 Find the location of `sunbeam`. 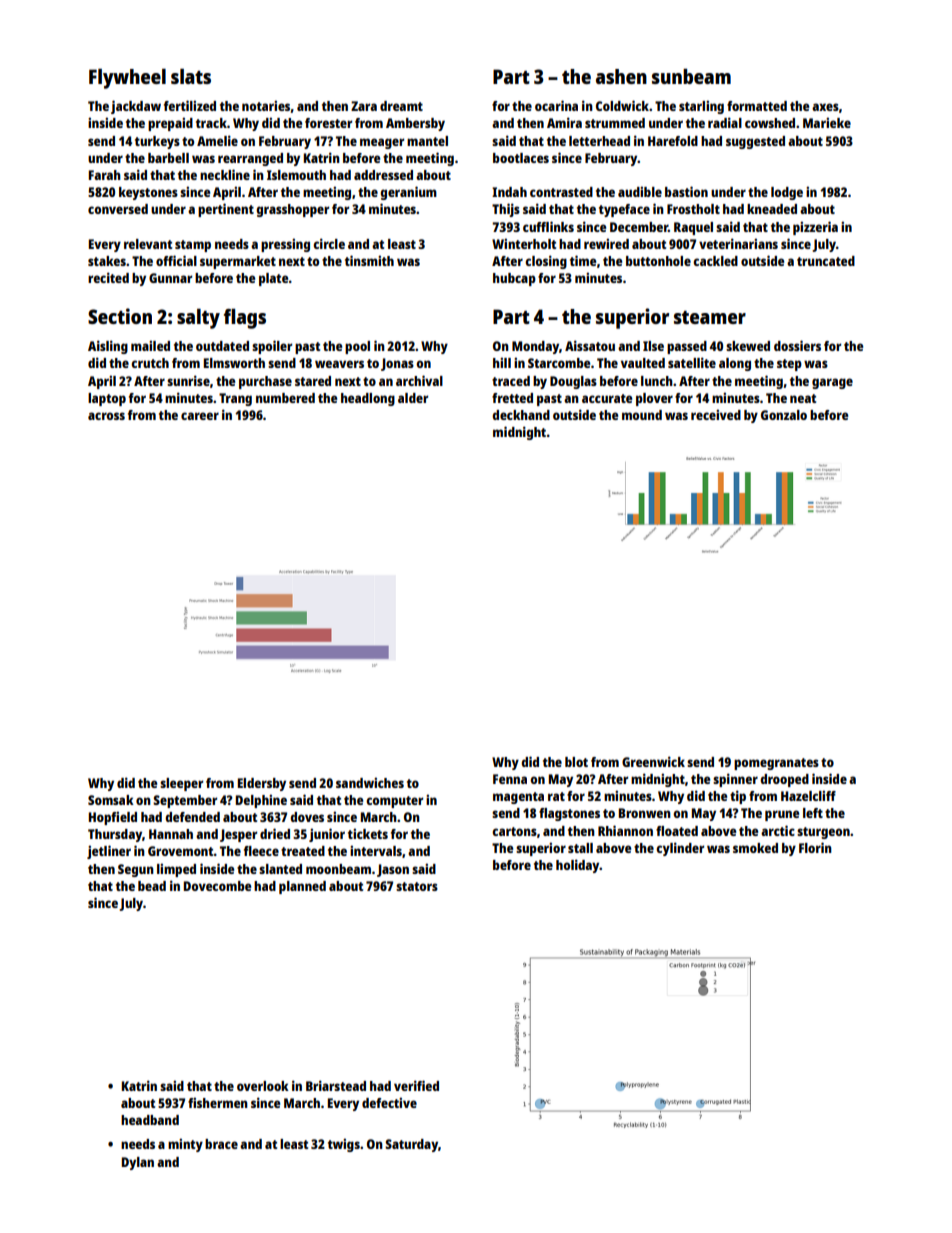

sunbeam is located at coordinates (691, 76).
